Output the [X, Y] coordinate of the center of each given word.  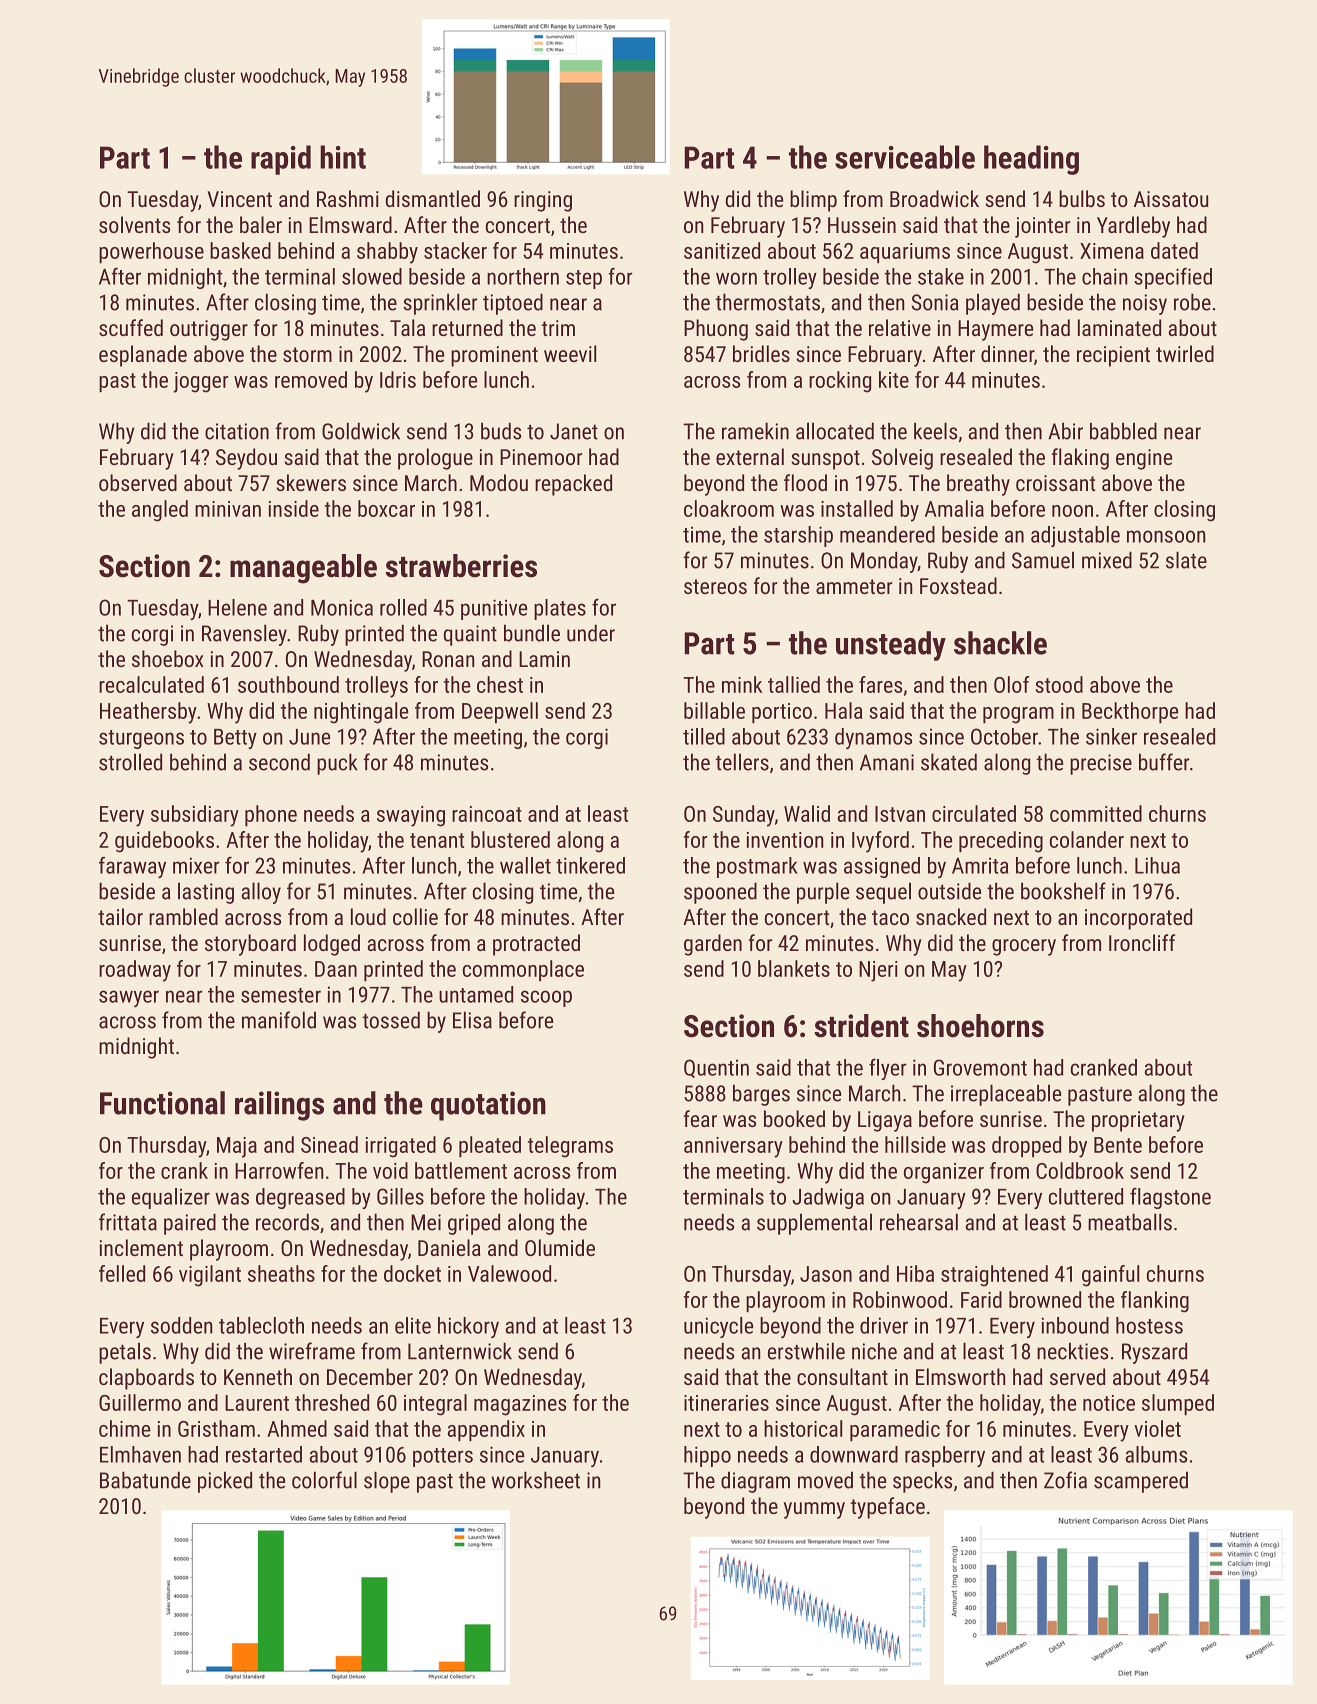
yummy [814, 1510]
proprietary [1138, 1121]
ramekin [755, 431]
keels [935, 431]
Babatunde [145, 1480]
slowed [372, 276]
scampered [1141, 1482]
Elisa [472, 1020]
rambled [183, 916]
